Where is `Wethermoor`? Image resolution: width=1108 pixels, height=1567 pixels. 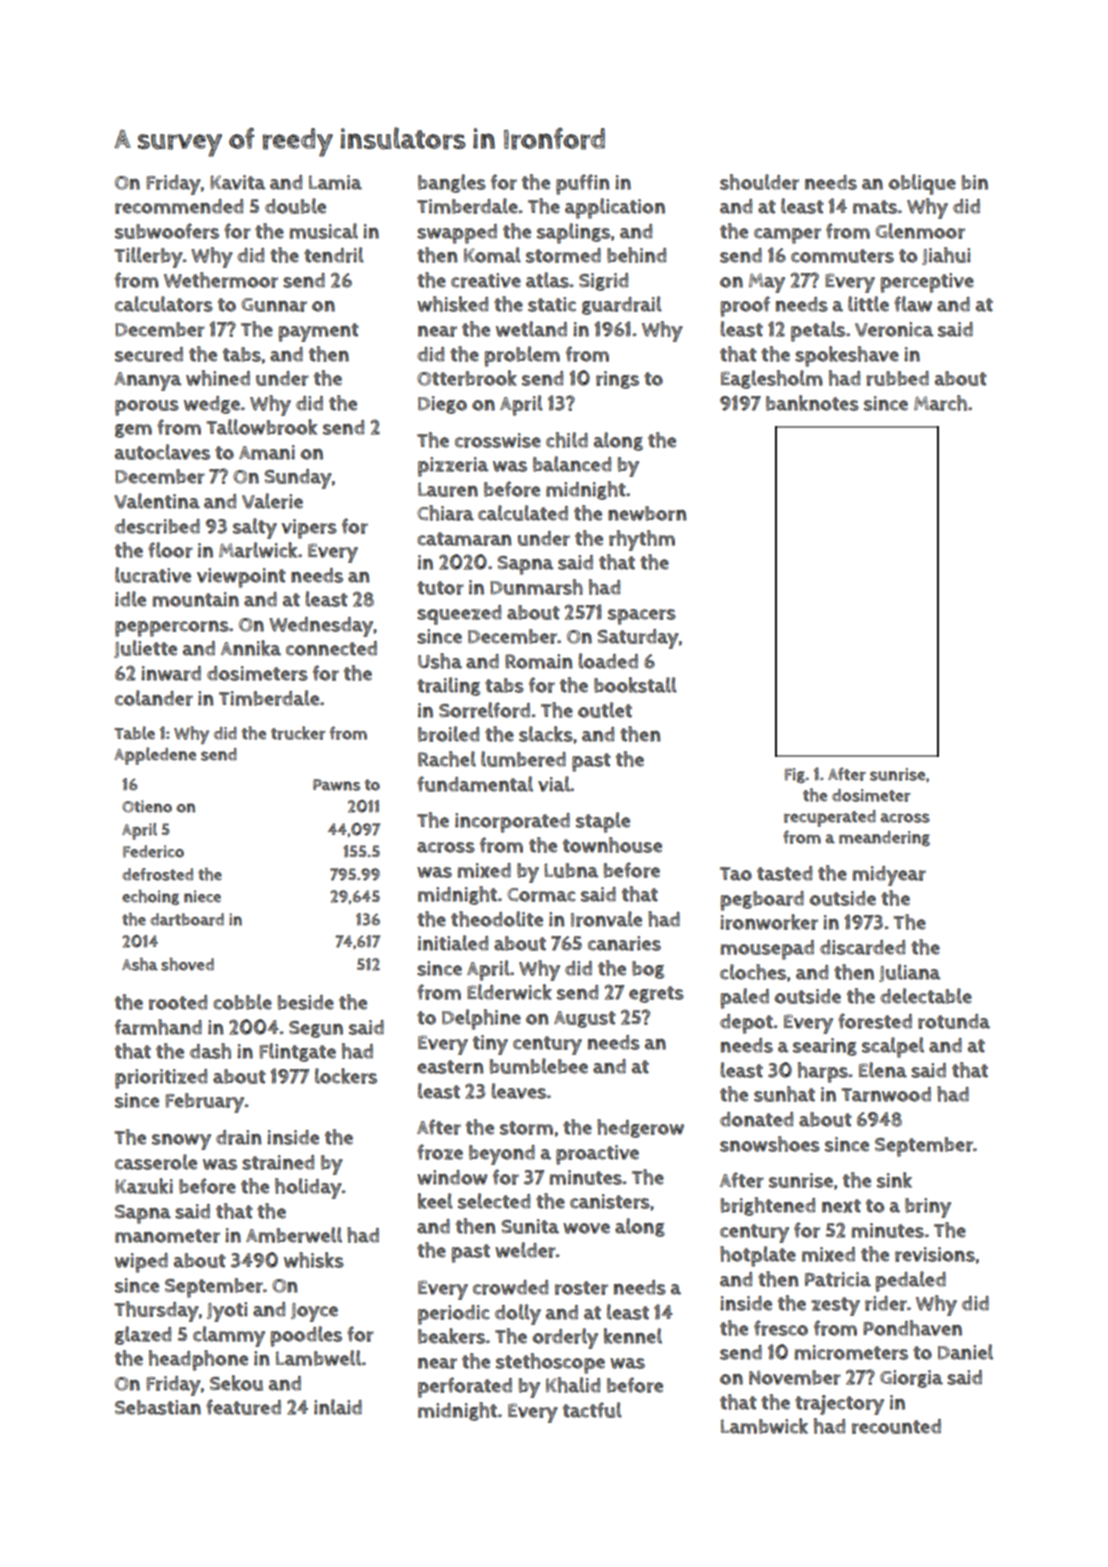
Wethermoor is located at coordinates (221, 280).
